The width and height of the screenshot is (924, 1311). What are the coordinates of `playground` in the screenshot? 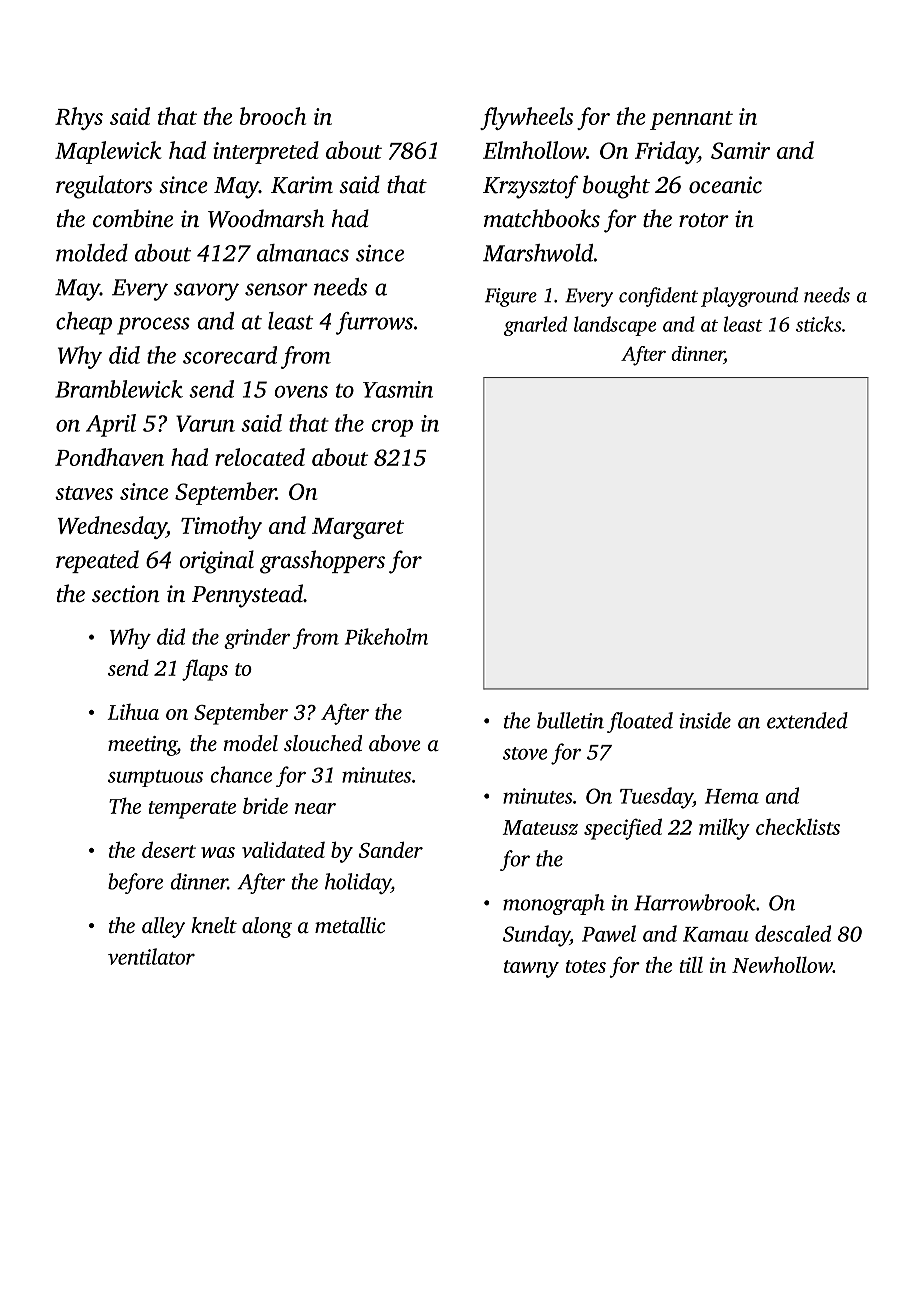 It's located at (749, 297).
